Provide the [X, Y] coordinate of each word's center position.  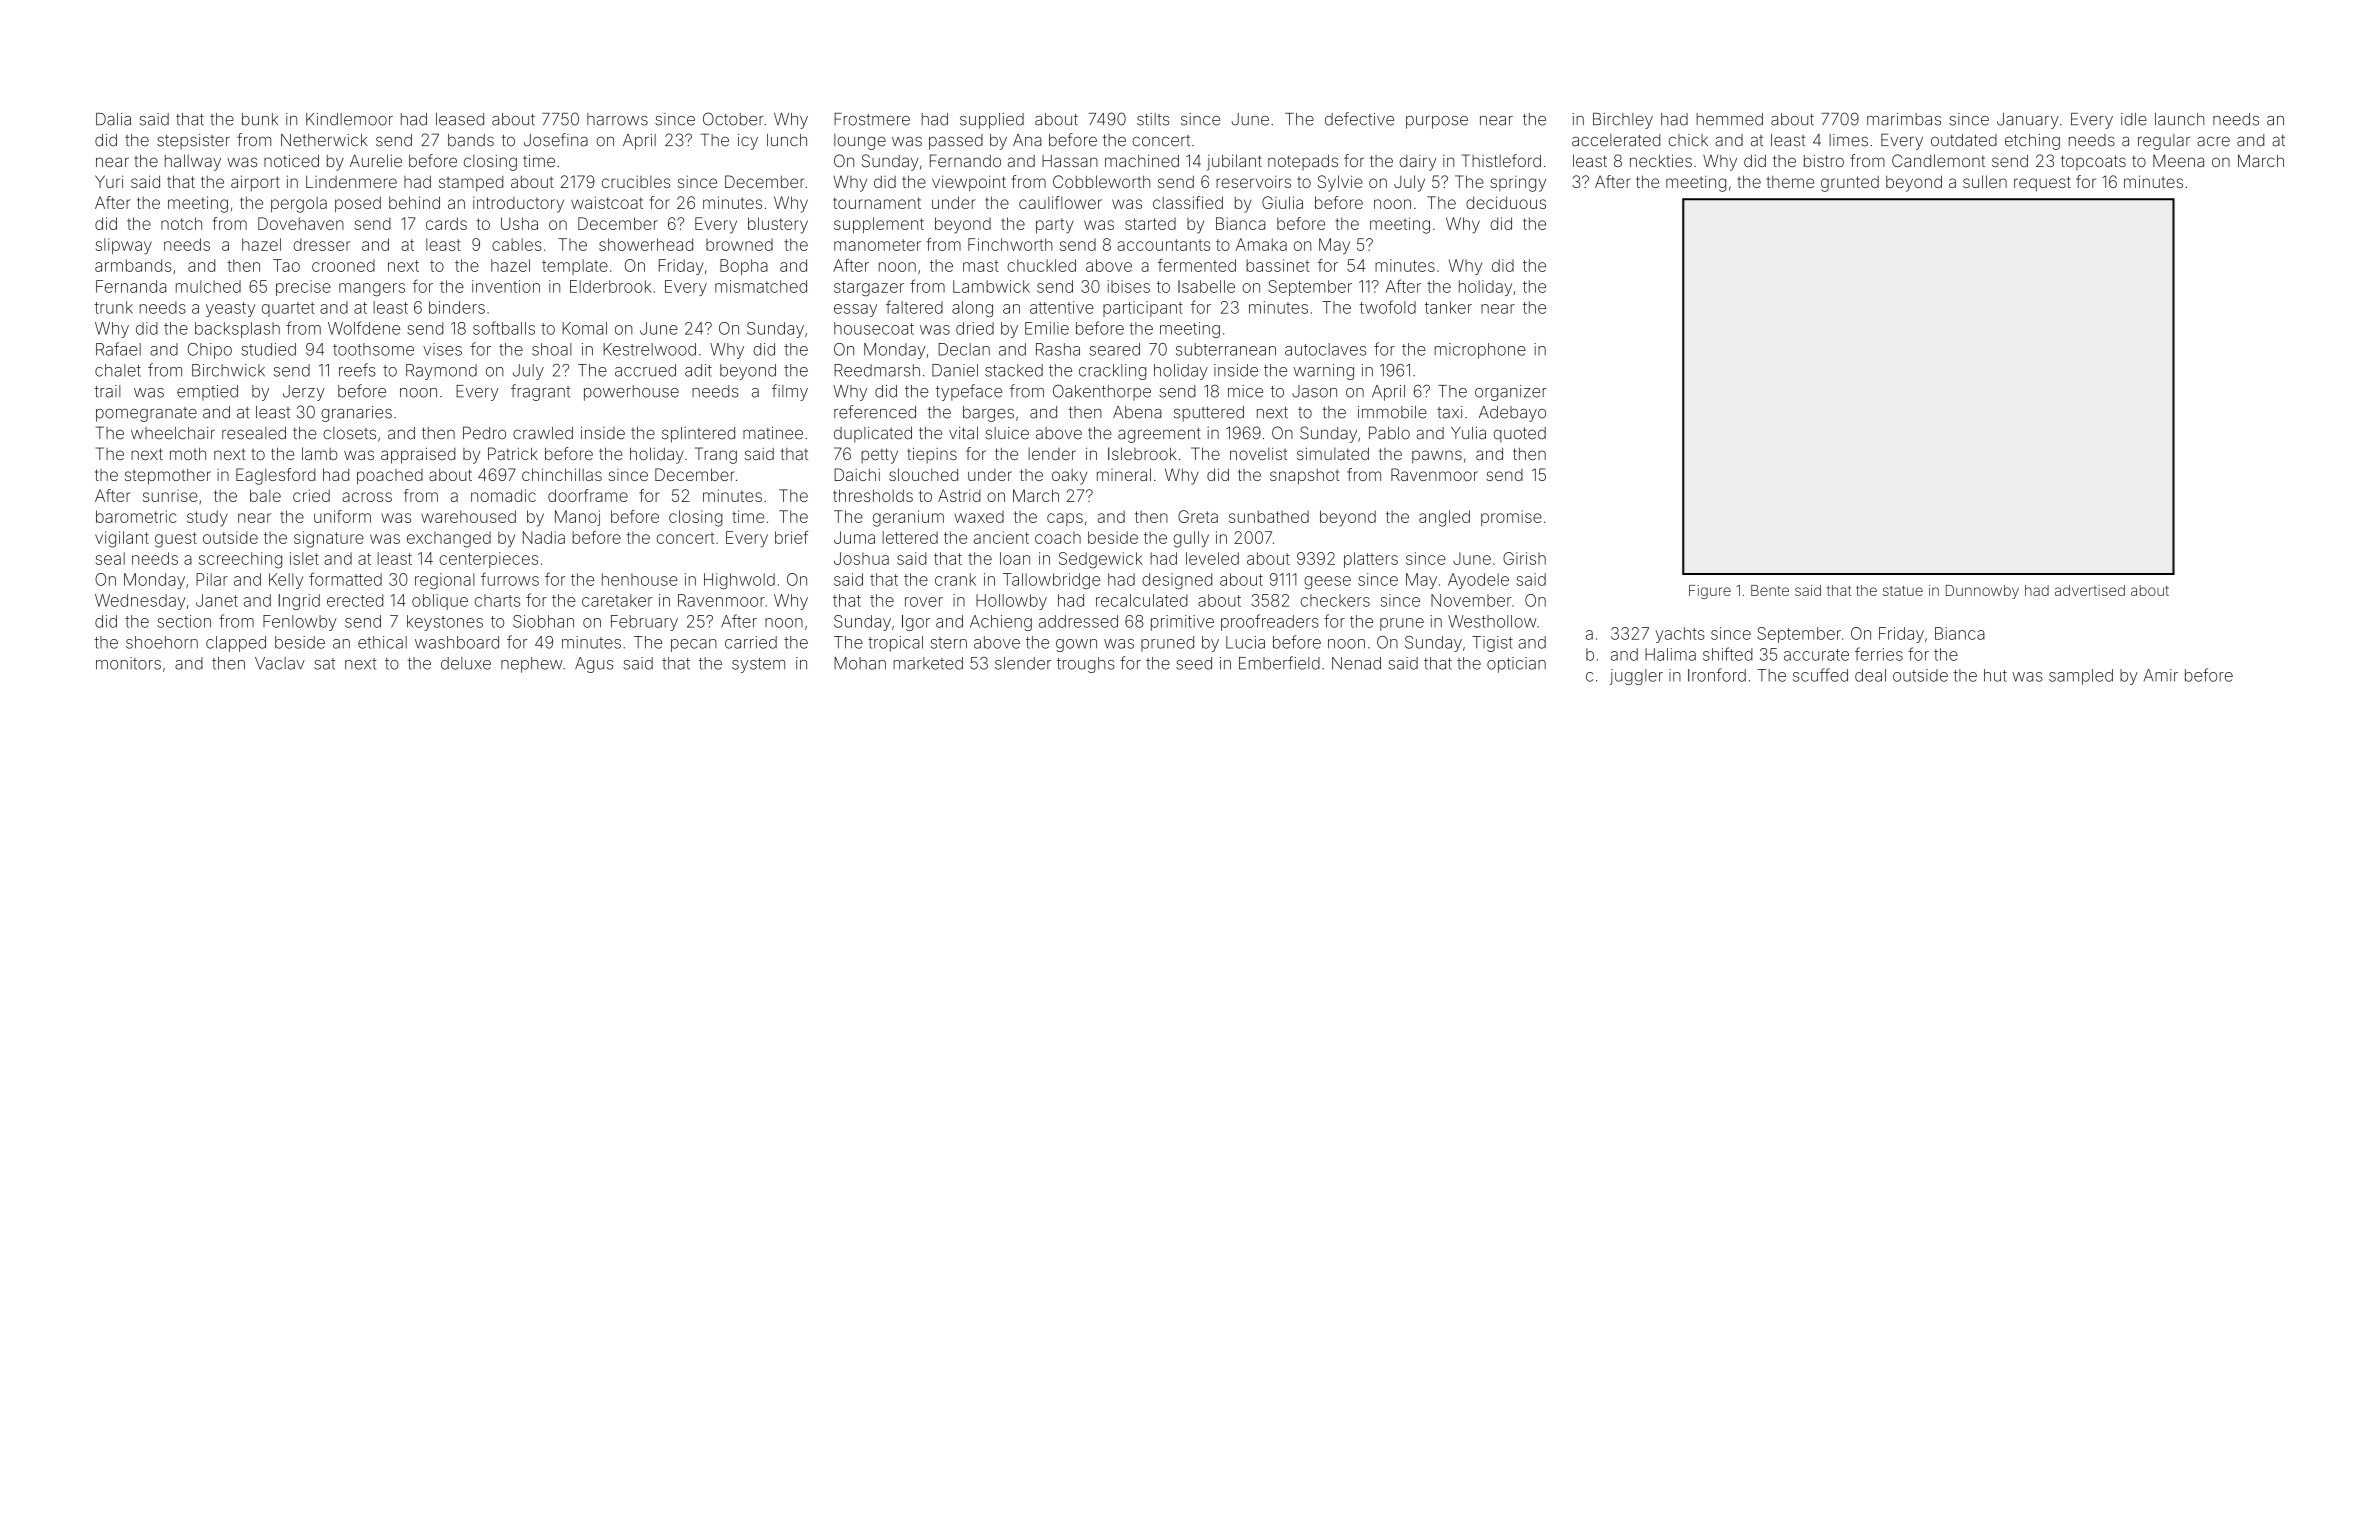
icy [748, 142]
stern [949, 643]
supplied [992, 121]
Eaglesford [276, 476]
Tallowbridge [1051, 581]
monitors [128, 663]
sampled [2081, 677]
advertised [2090, 590]
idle [2134, 119]
